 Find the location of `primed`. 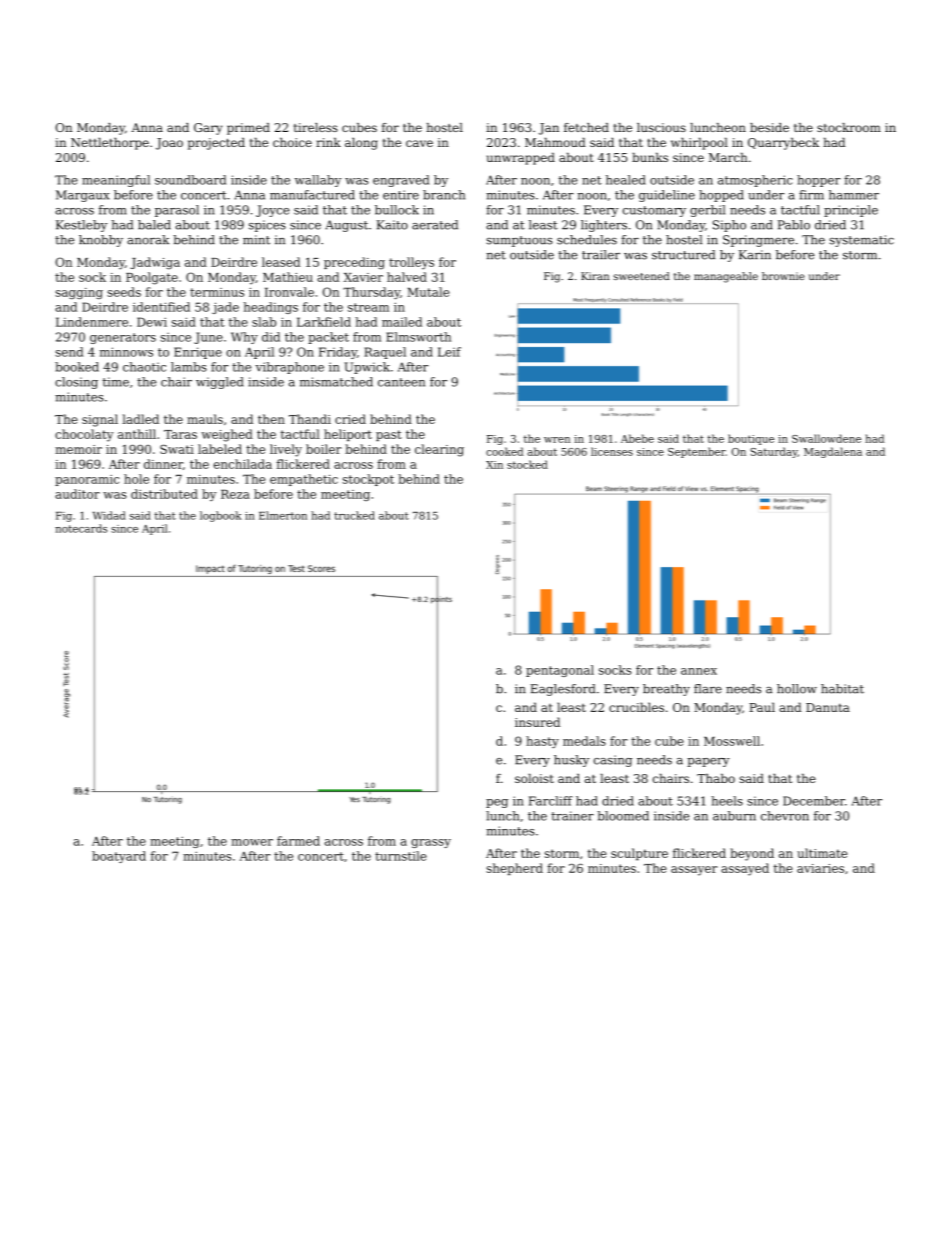

primed is located at coordinates (248, 129).
